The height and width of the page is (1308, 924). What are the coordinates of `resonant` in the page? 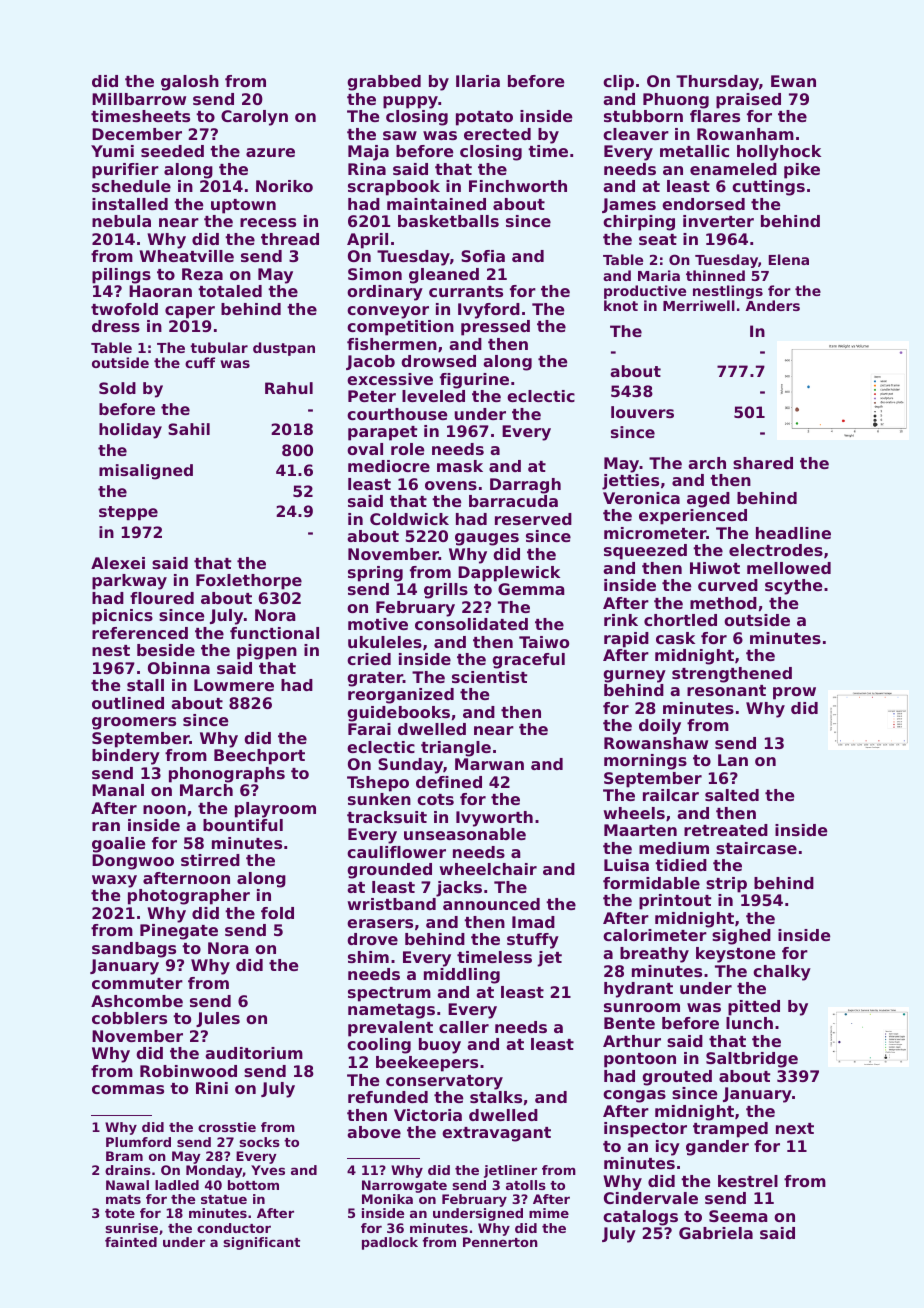 It's located at (726, 690).
